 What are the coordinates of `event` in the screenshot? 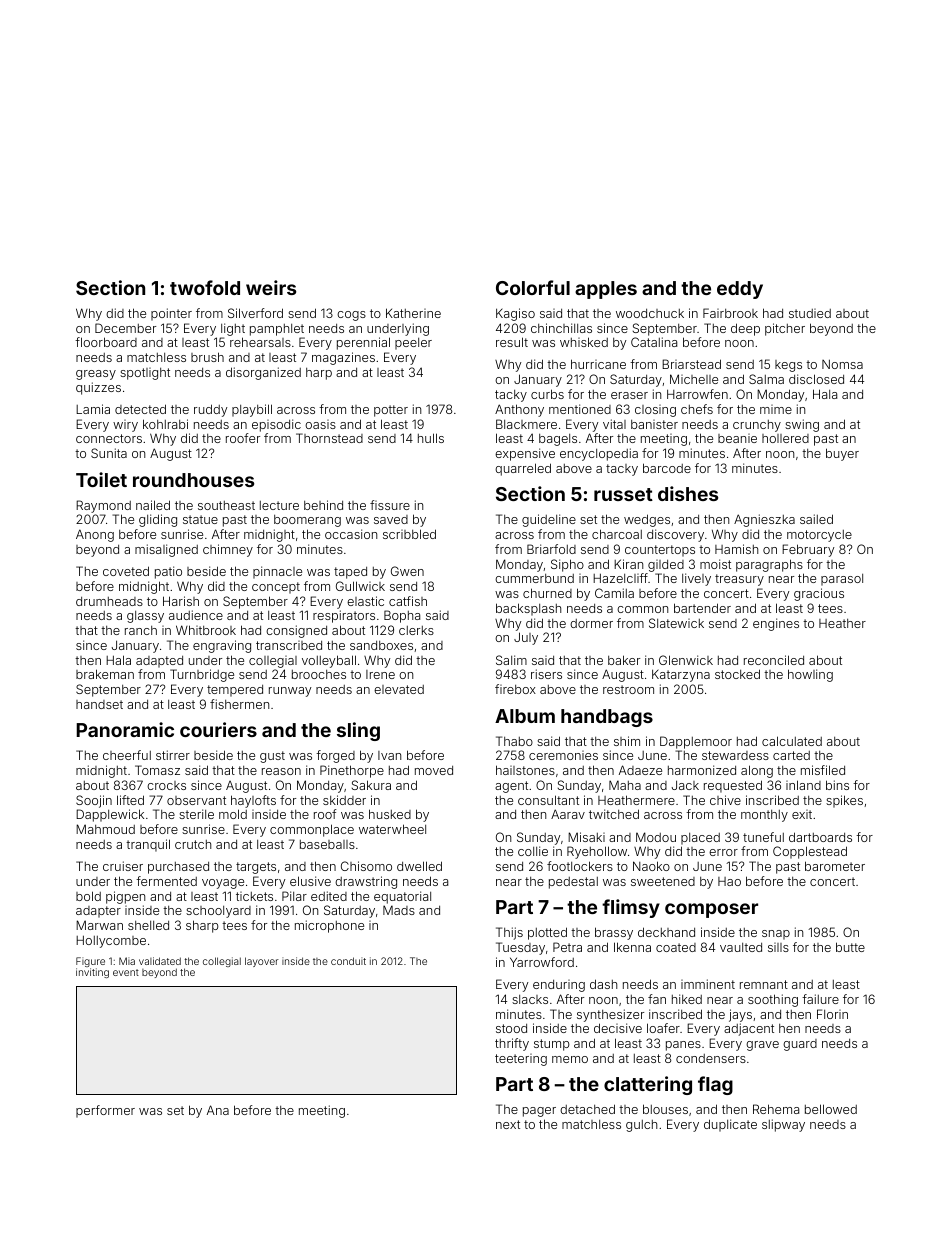 It's located at (126, 972).
